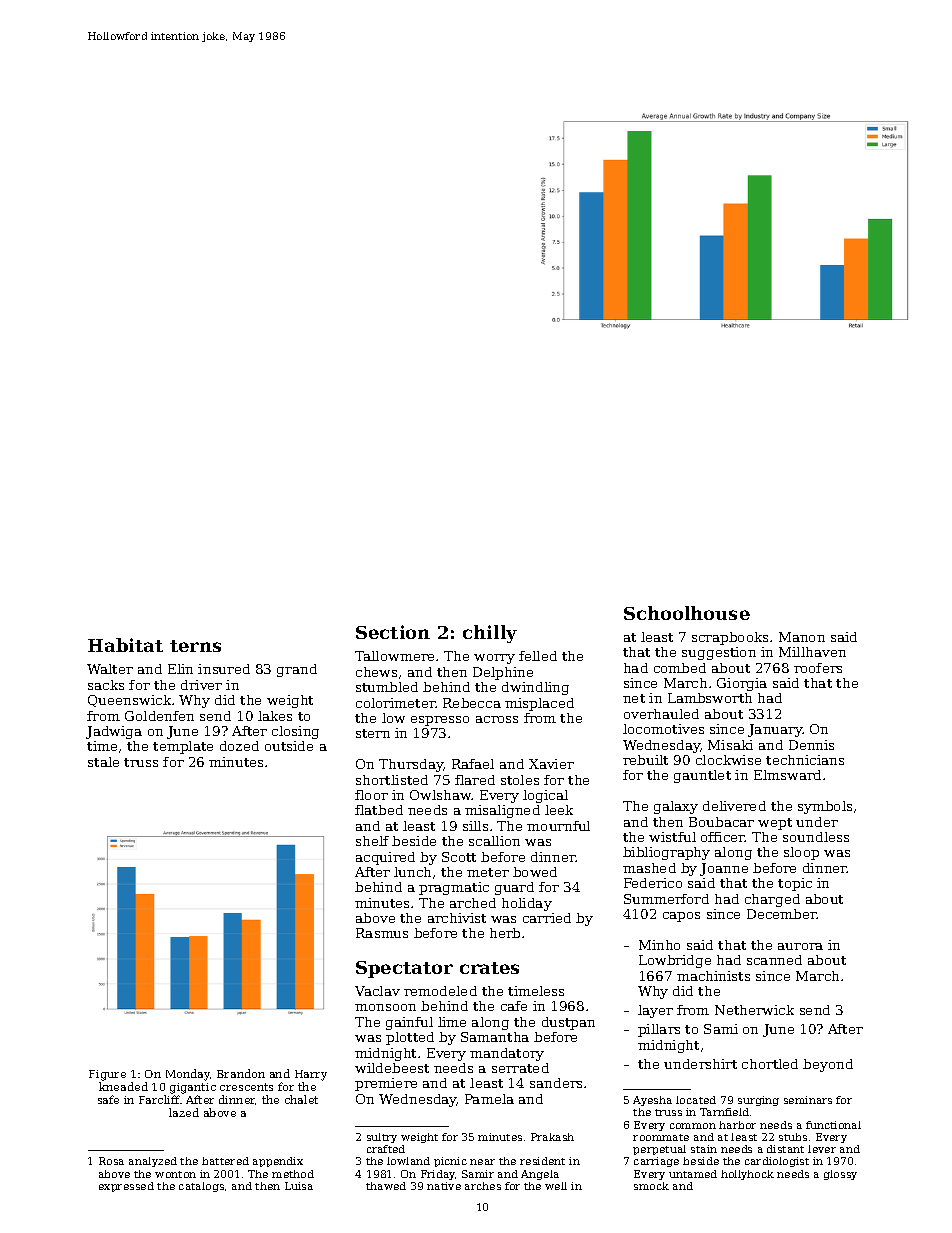 The image size is (952, 1233). Describe the element at coordinates (386, 1186) in the image. I see `thawed` at that location.
